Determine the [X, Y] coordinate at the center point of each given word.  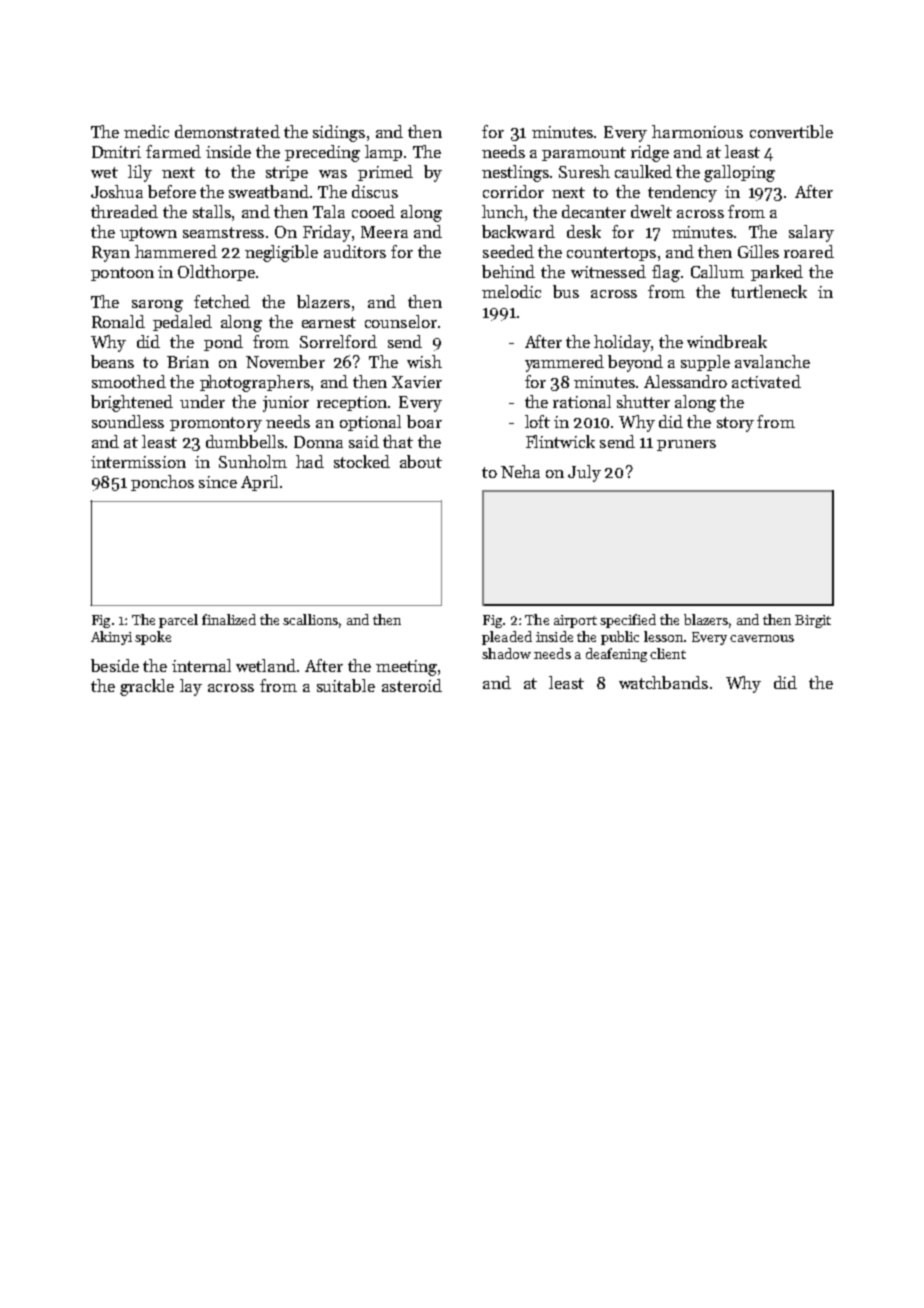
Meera [384, 232]
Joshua [117, 191]
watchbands [663, 682]
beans [112, 361]
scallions [310, 619]
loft [537, 421]
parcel [178, 621]
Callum [717, 271]
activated [766, 381]
